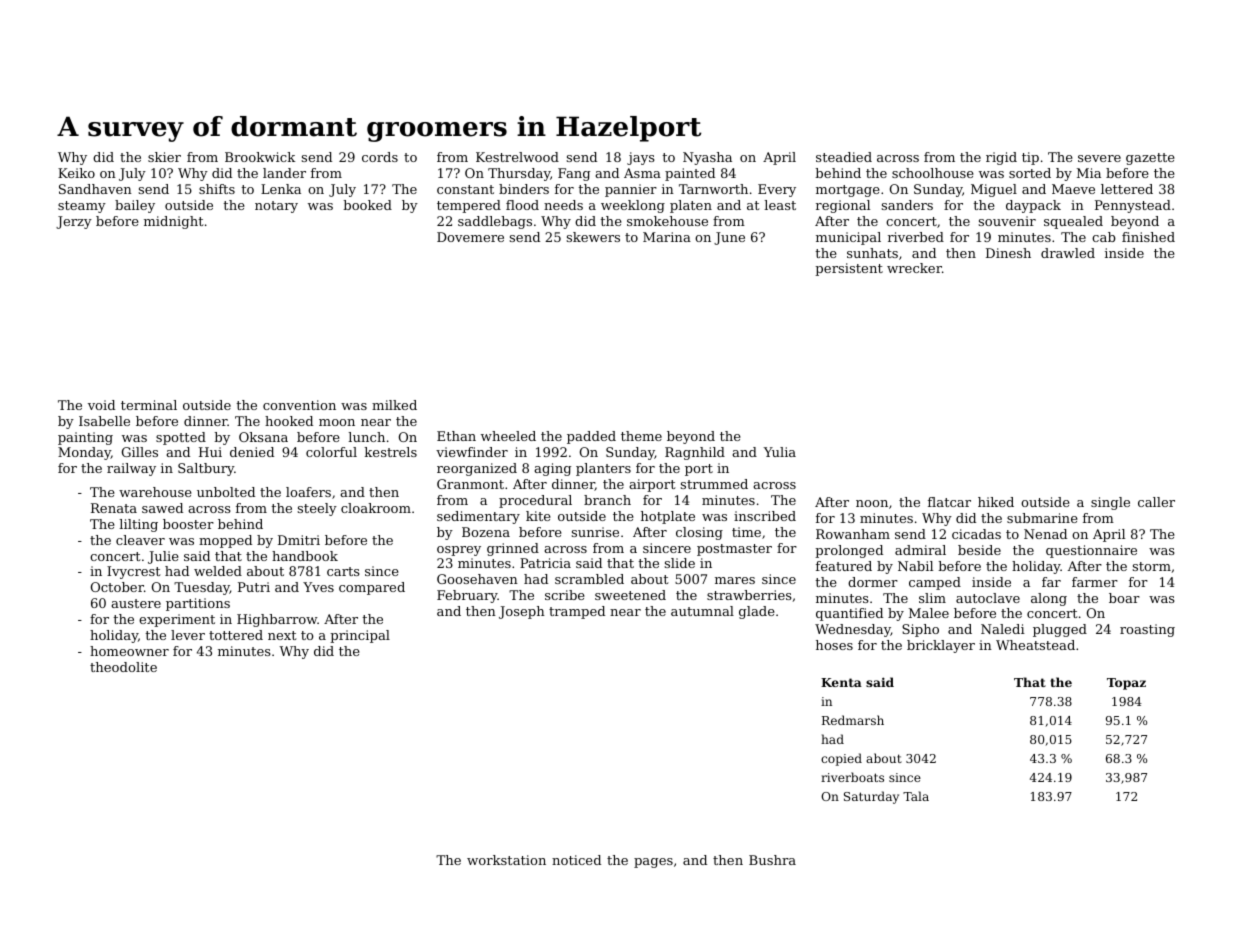  I want to click on noticed, so click(576, 860).
